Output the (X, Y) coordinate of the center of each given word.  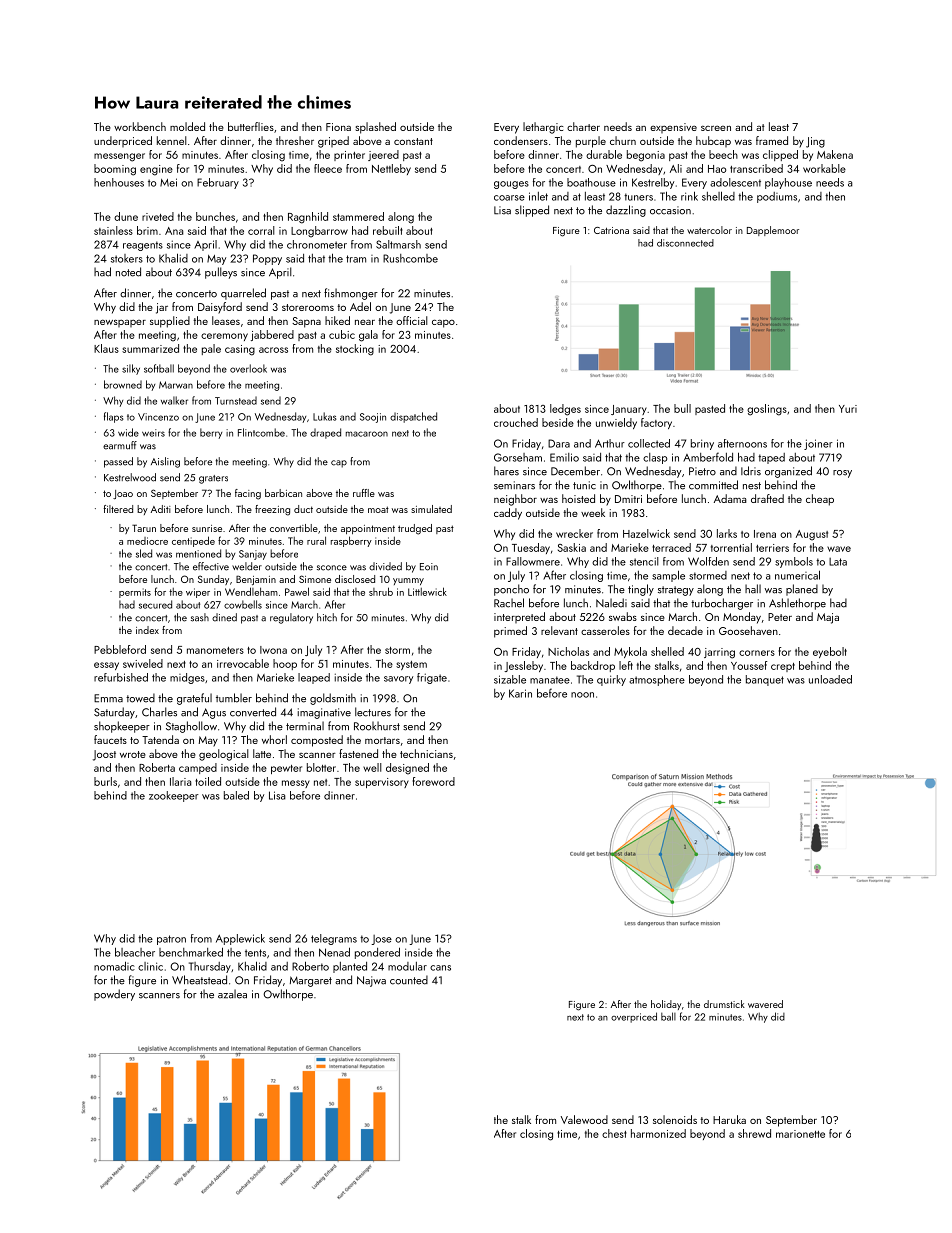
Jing (815, 142)
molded (187, 126)
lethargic (543, 128)
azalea (232, 994)
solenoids (675, 1119)
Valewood (584, 1119)
